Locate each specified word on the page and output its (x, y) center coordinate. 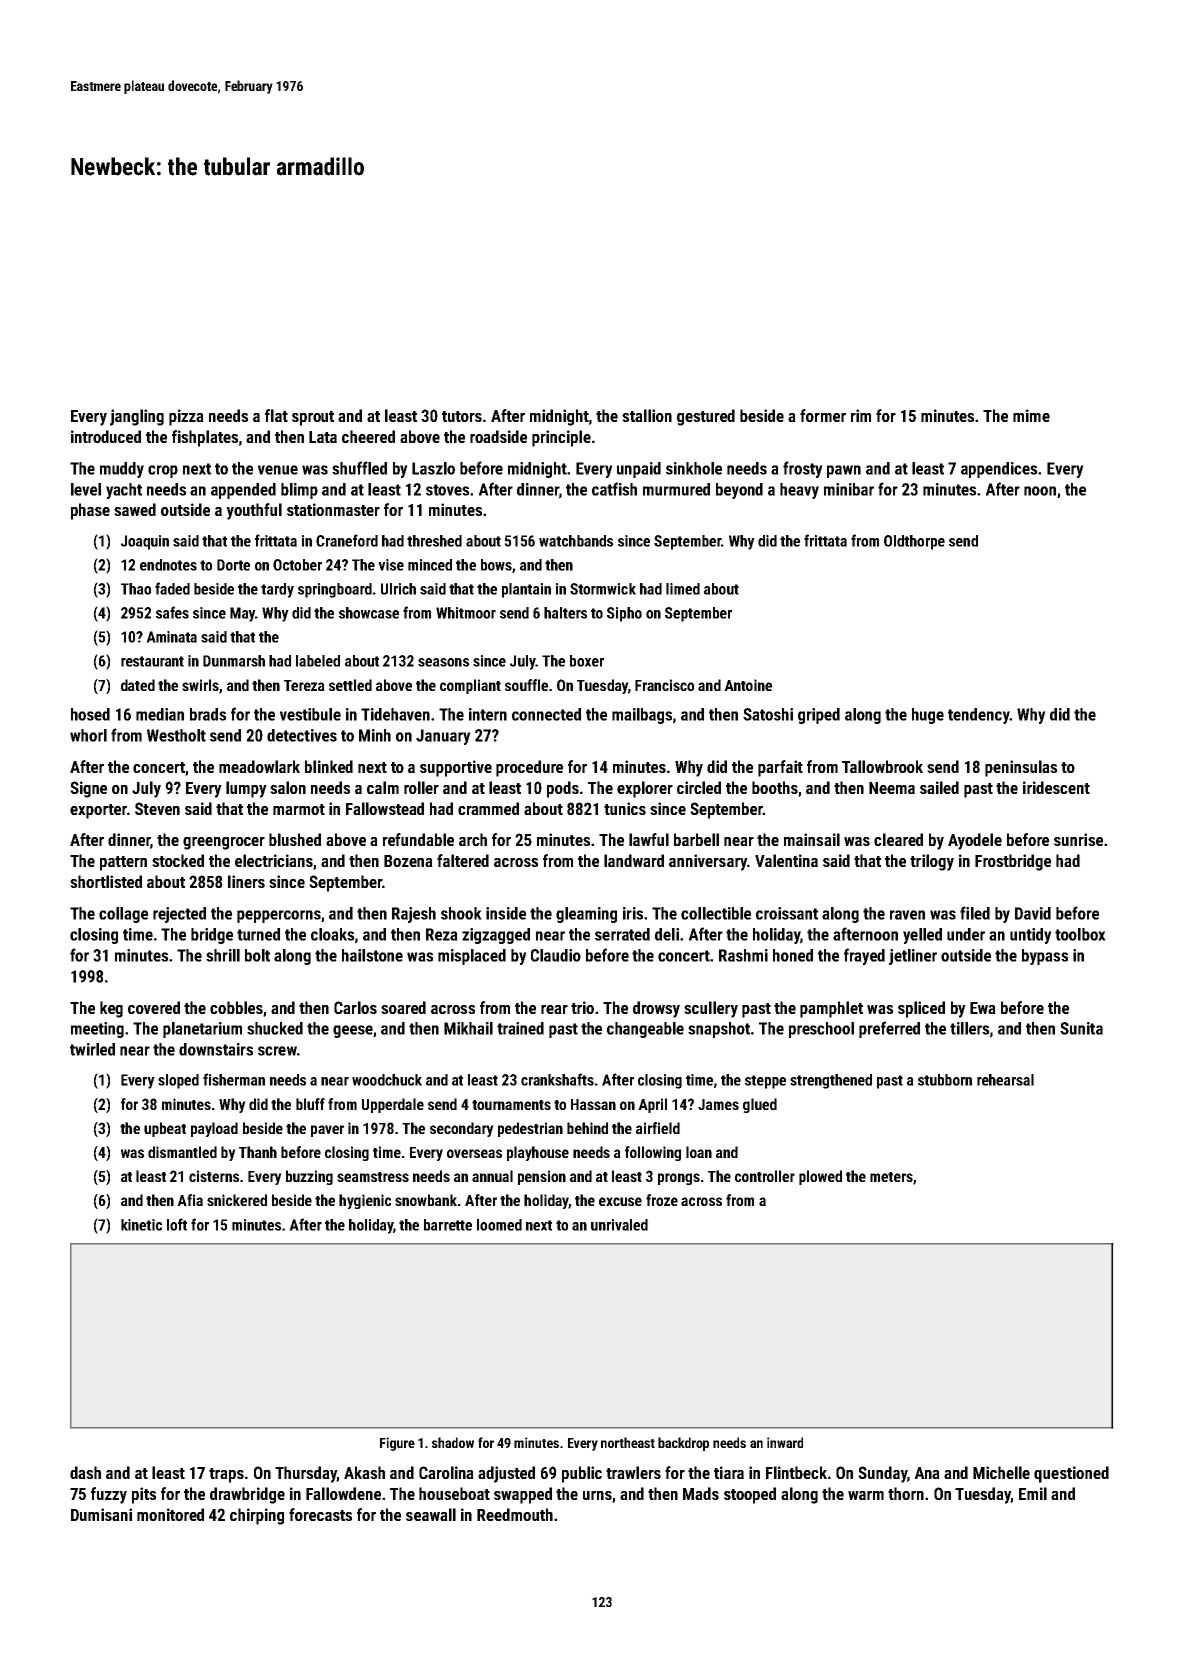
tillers (969, 1028)
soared (403, 1007)
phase (90, 511)
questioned (1071, 1474)
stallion (647, 415)
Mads (701, 1493)
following (653, 1153)
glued (760, 1105)
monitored (170, 1514)
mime (1031, 415)
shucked (275, 1028)
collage (123, 915)
